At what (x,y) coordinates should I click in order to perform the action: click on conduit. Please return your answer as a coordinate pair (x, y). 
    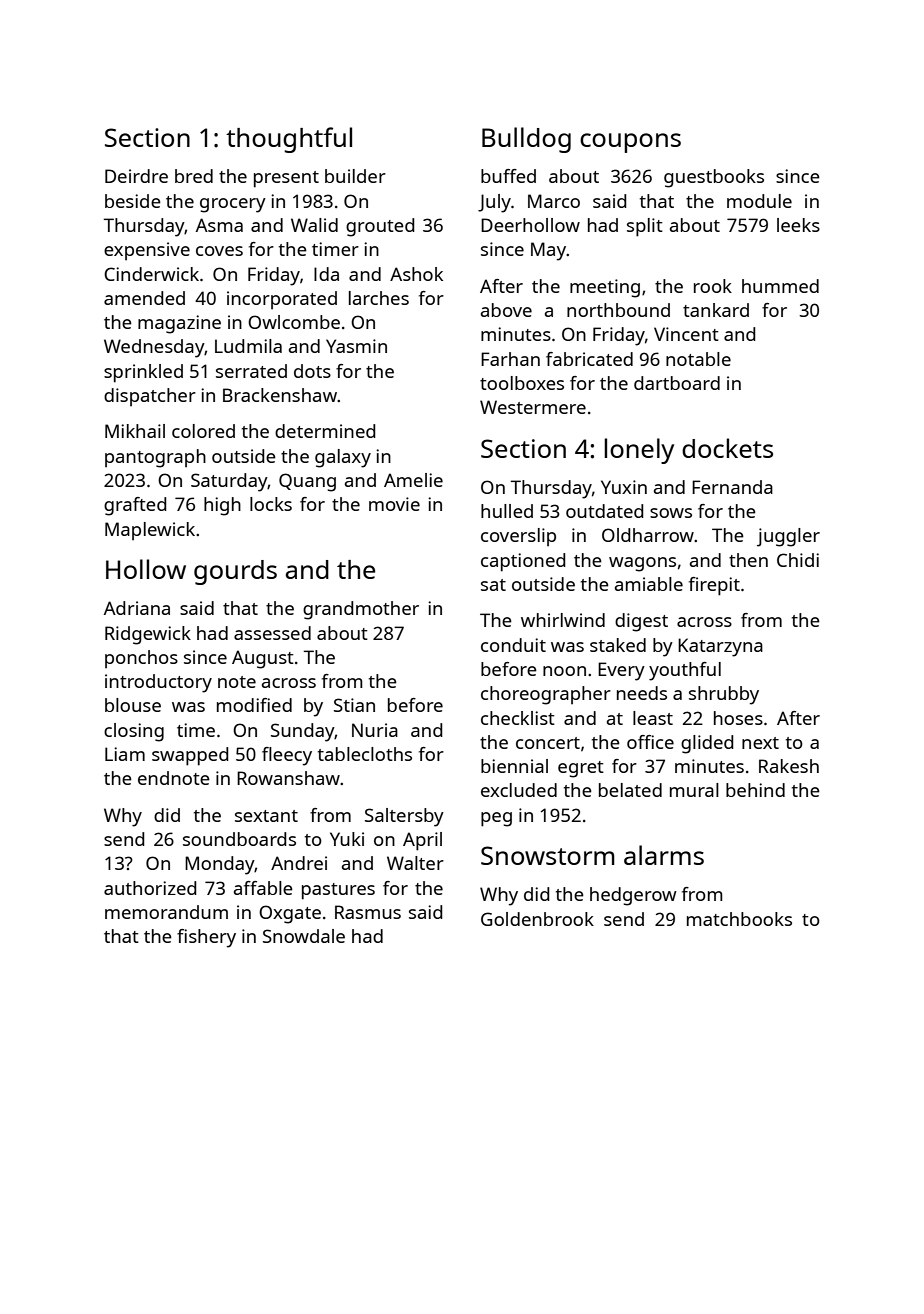
    Looking at the image, I should click on (513, 645).
